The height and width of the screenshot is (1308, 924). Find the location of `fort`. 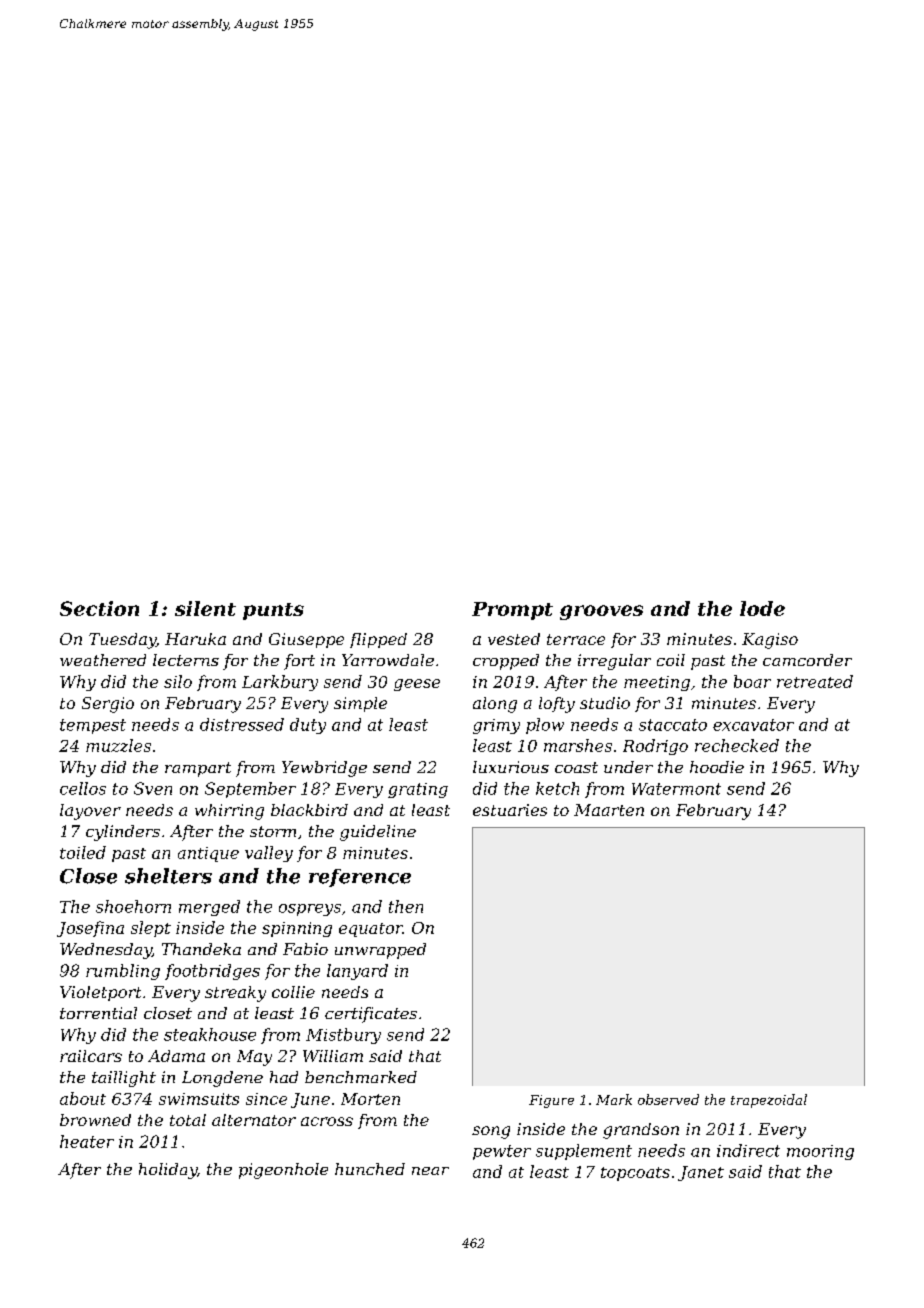

fort is located at coordinates (299, 662).
